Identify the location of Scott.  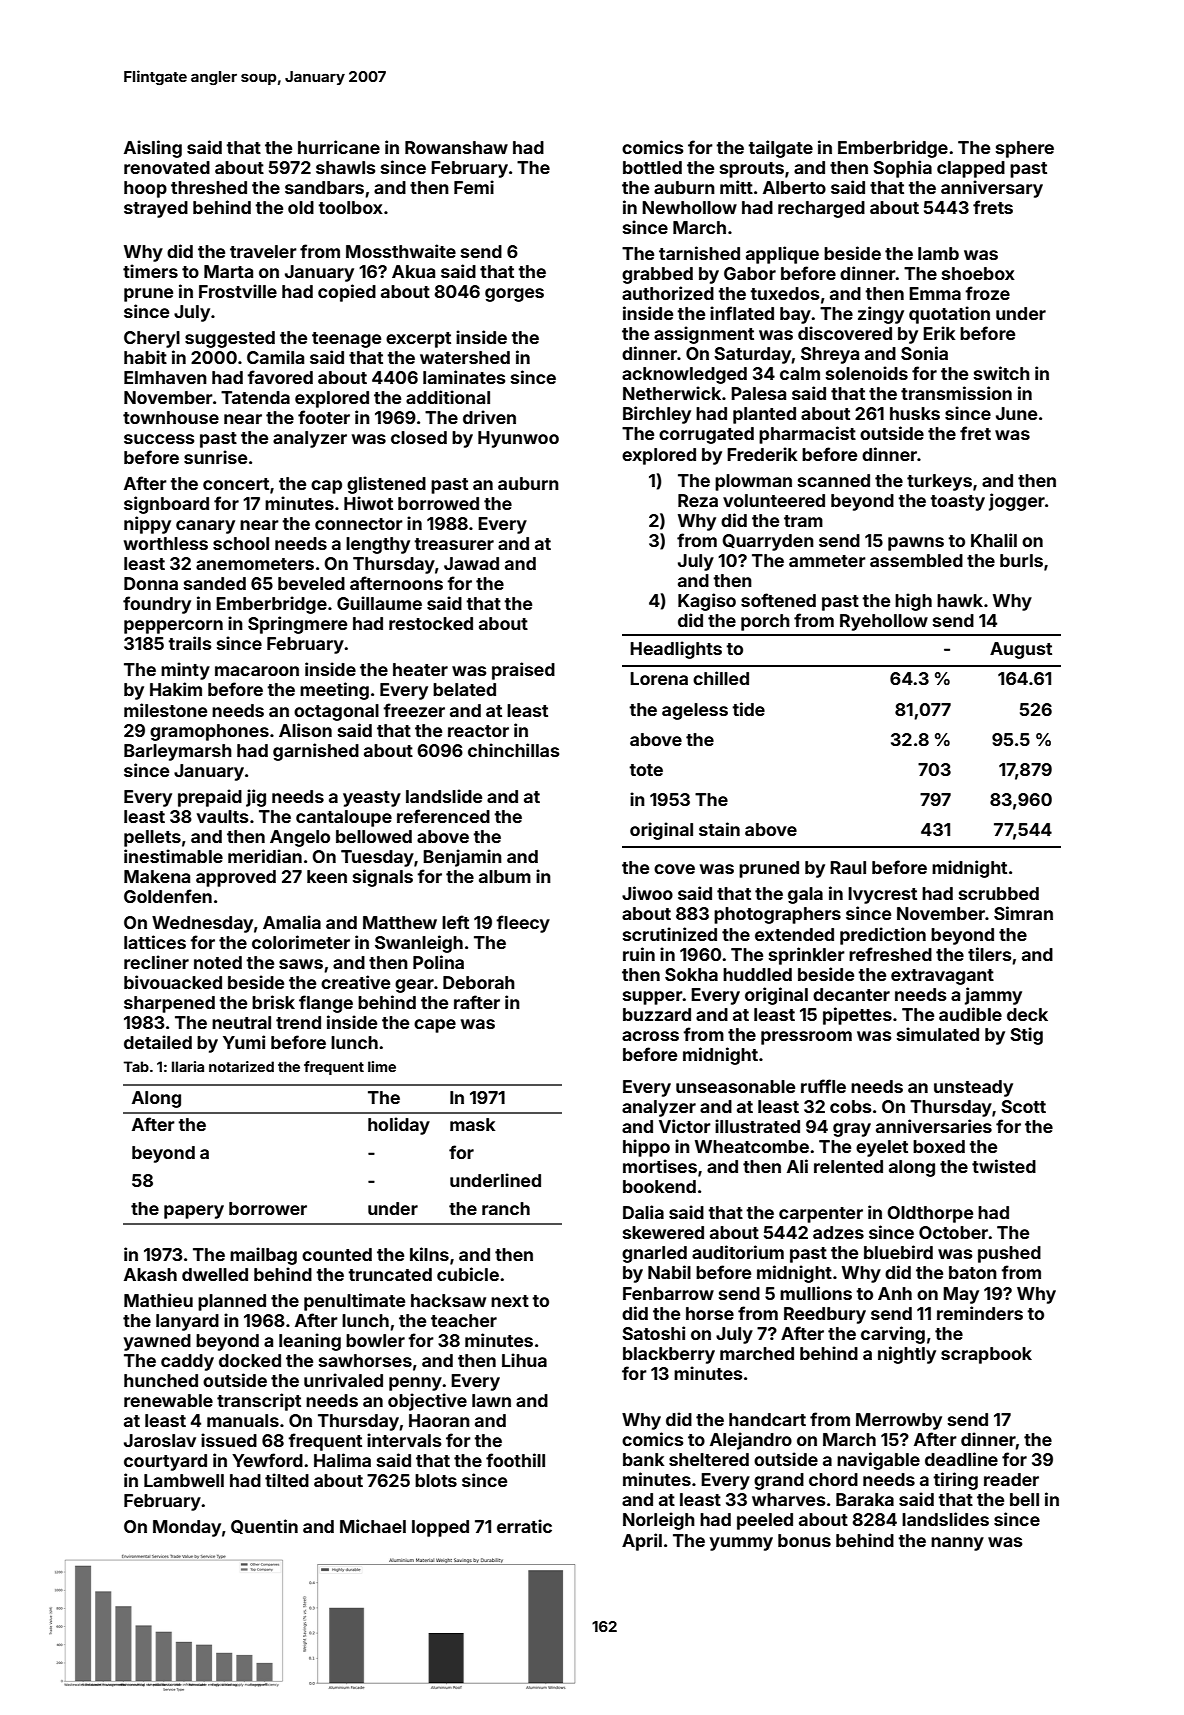
(1023, 1106).
